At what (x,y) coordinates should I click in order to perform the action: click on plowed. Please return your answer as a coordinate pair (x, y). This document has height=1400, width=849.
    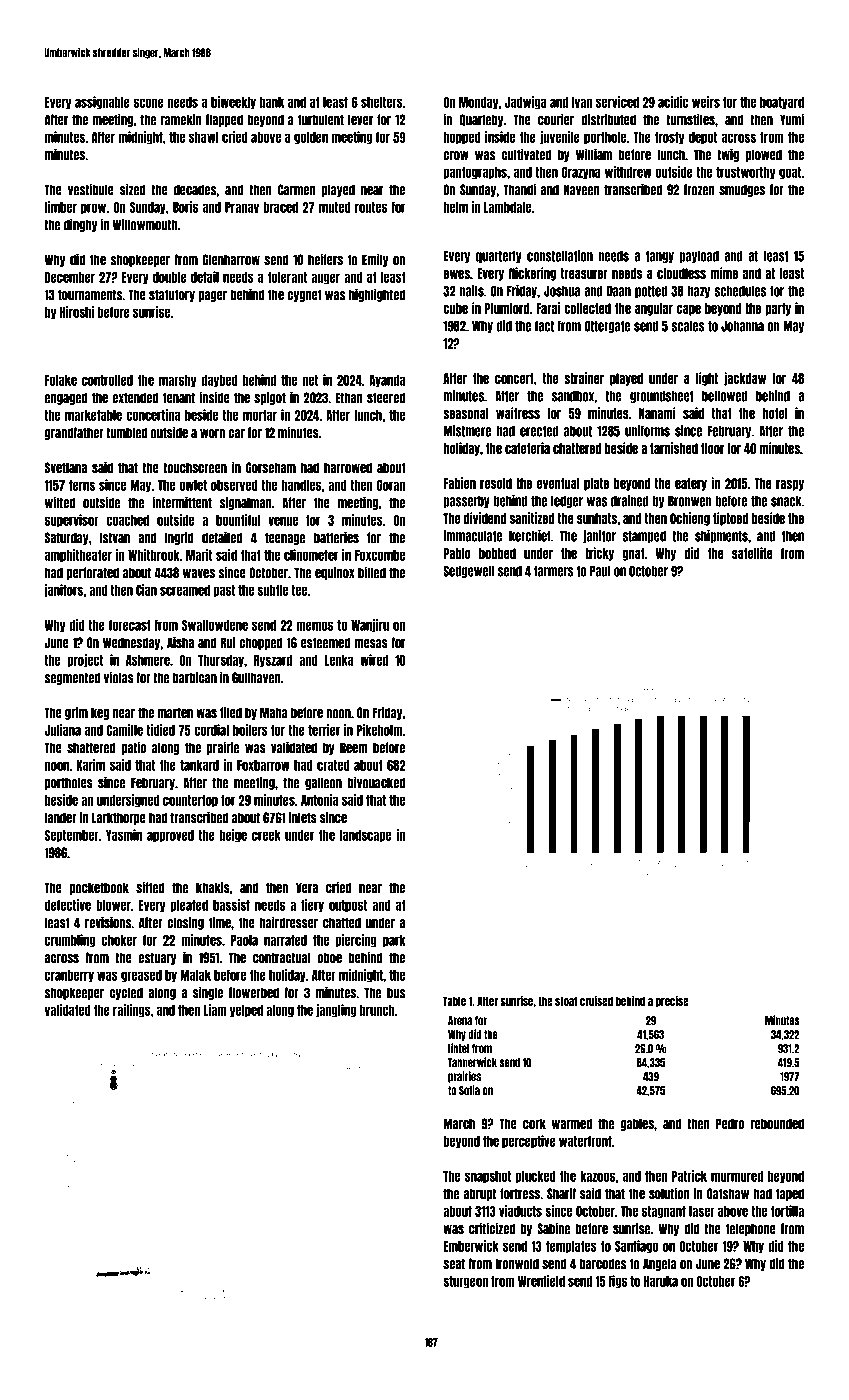
    Looking at the image, I should click on (764, 155).
